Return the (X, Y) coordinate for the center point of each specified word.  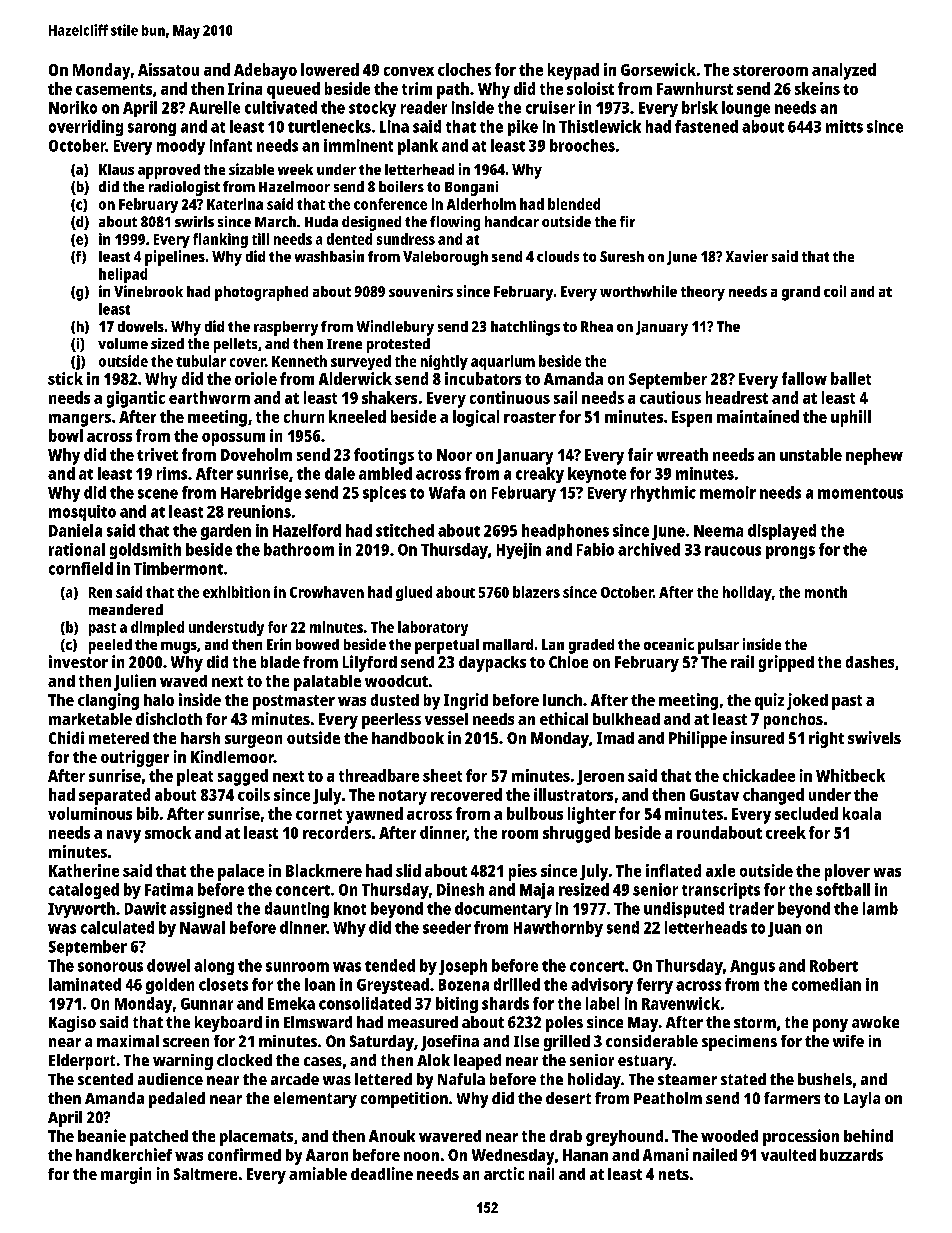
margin (126, 1175)
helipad (123, 275)
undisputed (684, 910)
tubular (201, 361)
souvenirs (421, 291)
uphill (851, 418)
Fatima (169, 889)
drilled (517, 984)
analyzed (844, 71)
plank (418, 147)
